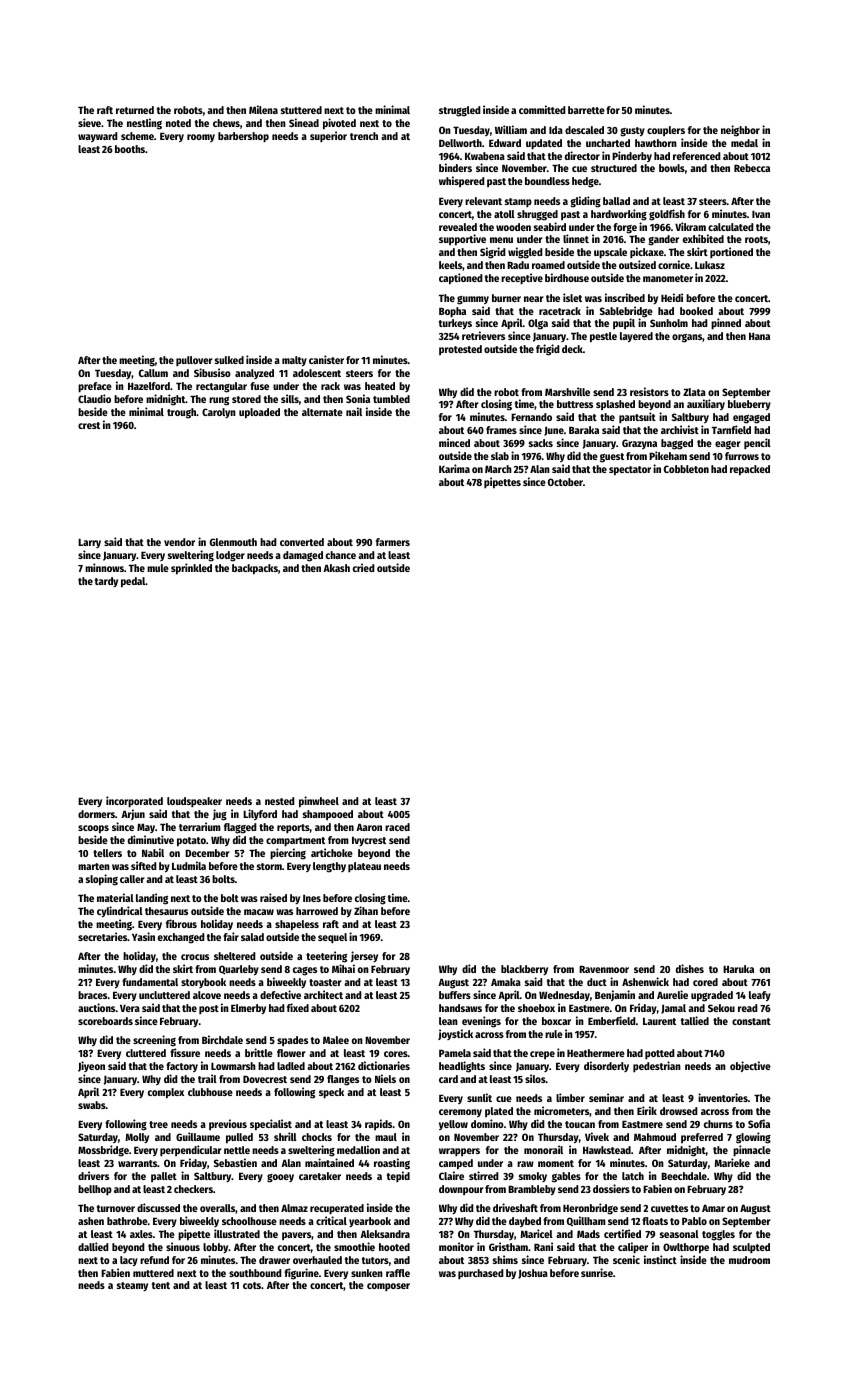 This document has height=1400, width=849. What do you see at coordinates (604, 969) in the document?
I see `Ravenmoor` at bounding box center [604, 969].
